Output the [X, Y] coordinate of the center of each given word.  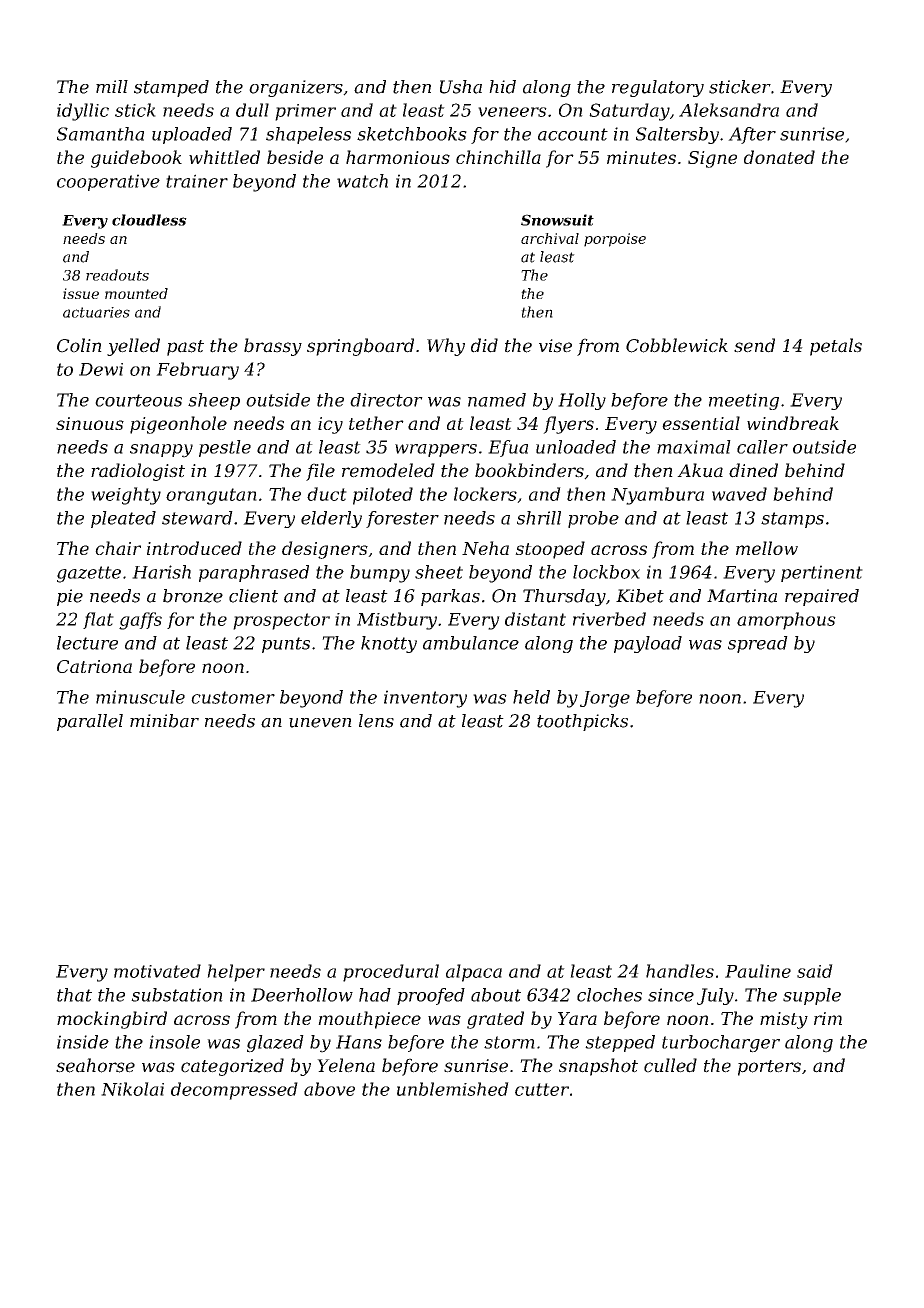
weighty [126, 496]
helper [236, 973]
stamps [792, 520]
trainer [197, 181]
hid [502, 87]
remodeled [388, 470]
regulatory [658, 88]
